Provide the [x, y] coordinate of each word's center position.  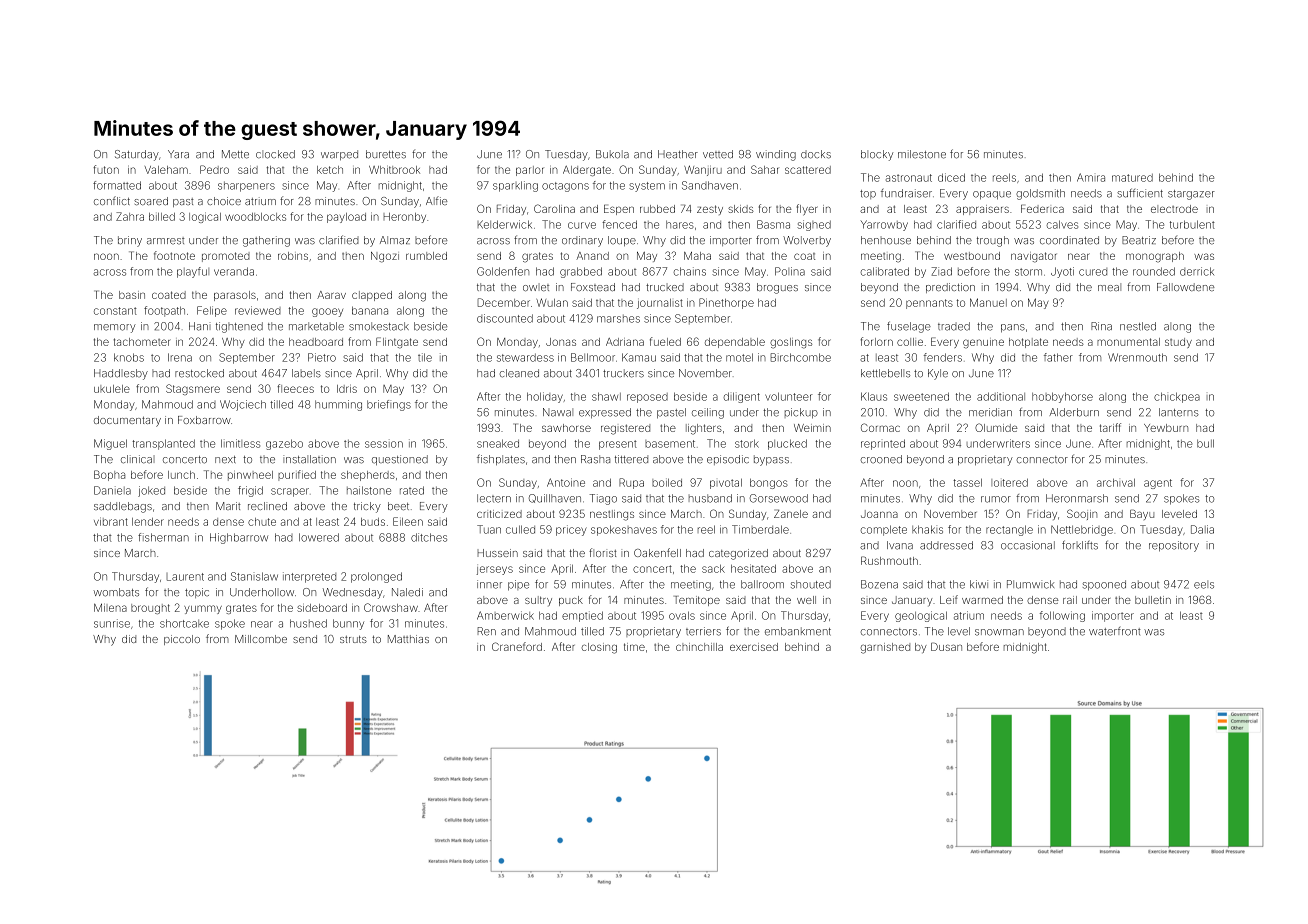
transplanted [163, 444]
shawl [606, 396]
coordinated [1069, 240]
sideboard [322, 608]
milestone [922, 154]
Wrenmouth [1137, 357]
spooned [1104, 585]
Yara [178, 154]
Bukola [612, 154]
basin [132, 295]
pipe [518, 585]
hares [680, 224]
